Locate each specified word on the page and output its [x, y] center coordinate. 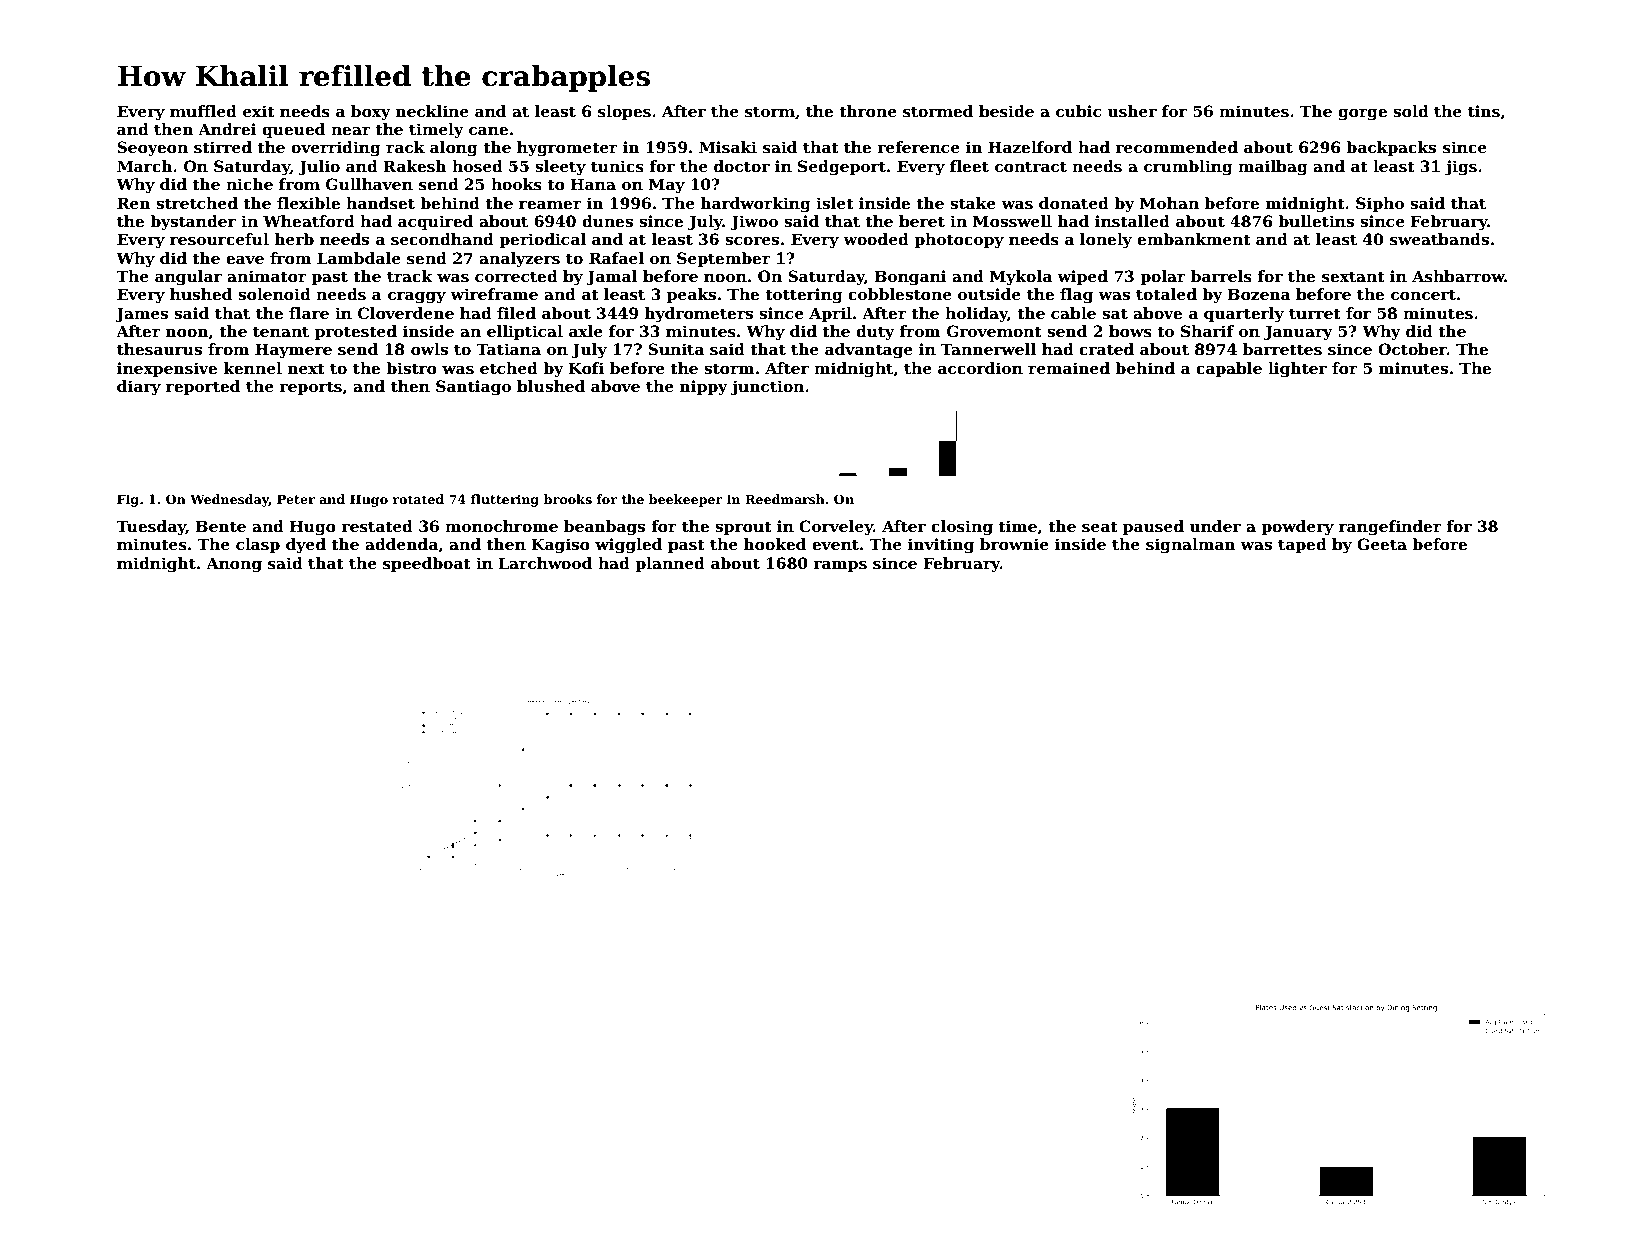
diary [139, 388]
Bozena [1259, 294]
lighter [1297, 370]
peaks [691, 295]
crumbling [1188, 168]
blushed [551, 386]
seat [1100, 526]
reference [918, 147]
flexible [308, 203]
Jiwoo [754, 222]
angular [188, 278]
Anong [234, 565]
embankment [1194, 239]
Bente [221, 526]
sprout [743, 528]
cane [488, 131]
